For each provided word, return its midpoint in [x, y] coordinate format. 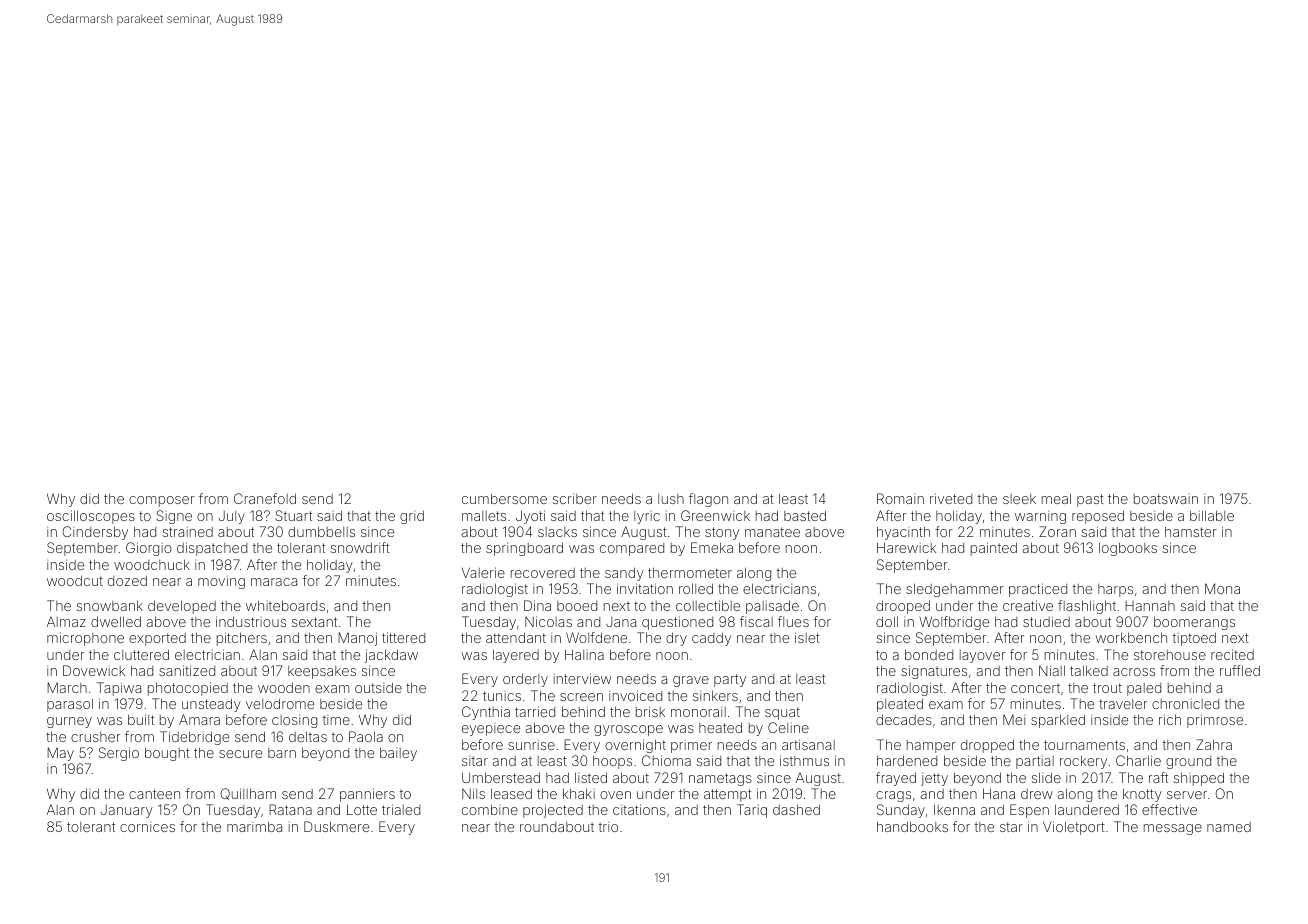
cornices [147, 827]
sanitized [187, 670]
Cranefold [265, 498]
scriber [575, 498]
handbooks [912, 826]
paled [1144, 689]
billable [1212, 515]
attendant [516, 637]
